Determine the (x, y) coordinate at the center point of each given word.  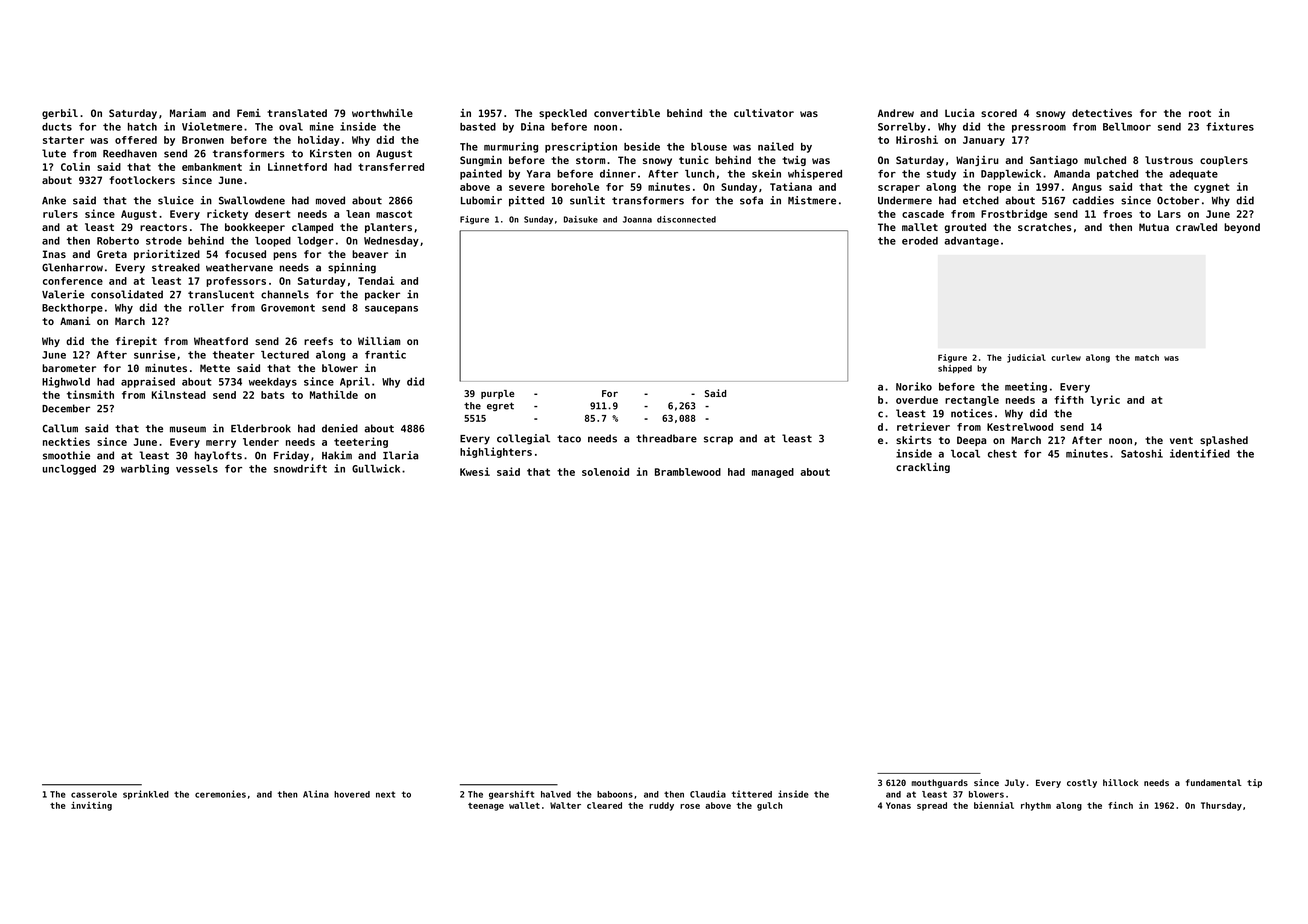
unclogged (69, 470)
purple (497, 394)
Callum (60, 428)
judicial (1026, 358)
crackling (923, 468)
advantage (971, 242)
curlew (1066, 357)
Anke (54, 200)
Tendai (376, 280)
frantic (385, 354)
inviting (91, 806)
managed (773, 473)
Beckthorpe (72, 309)
